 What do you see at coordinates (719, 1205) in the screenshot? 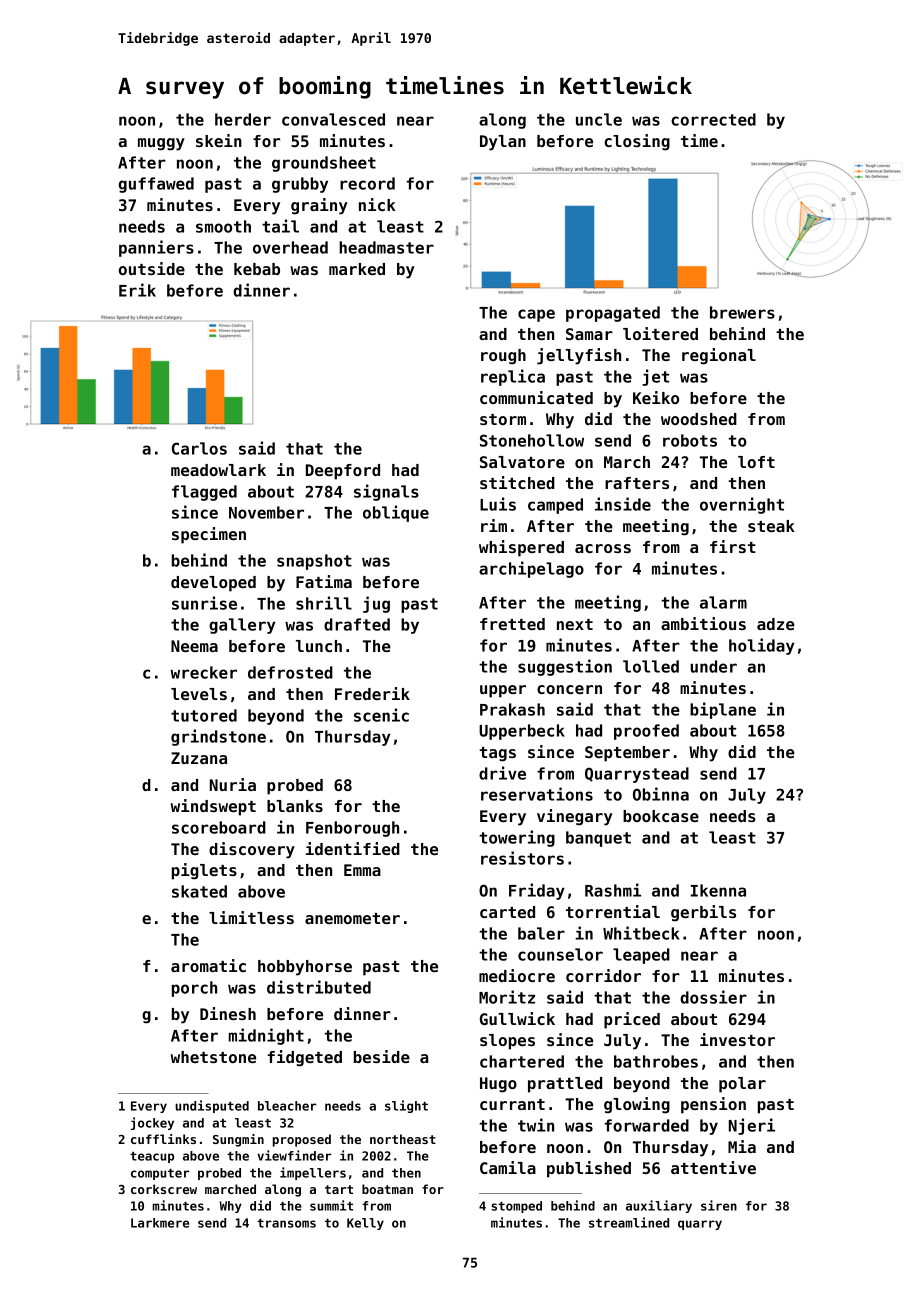
I see `siren` at bounding box center [719, 1205].
